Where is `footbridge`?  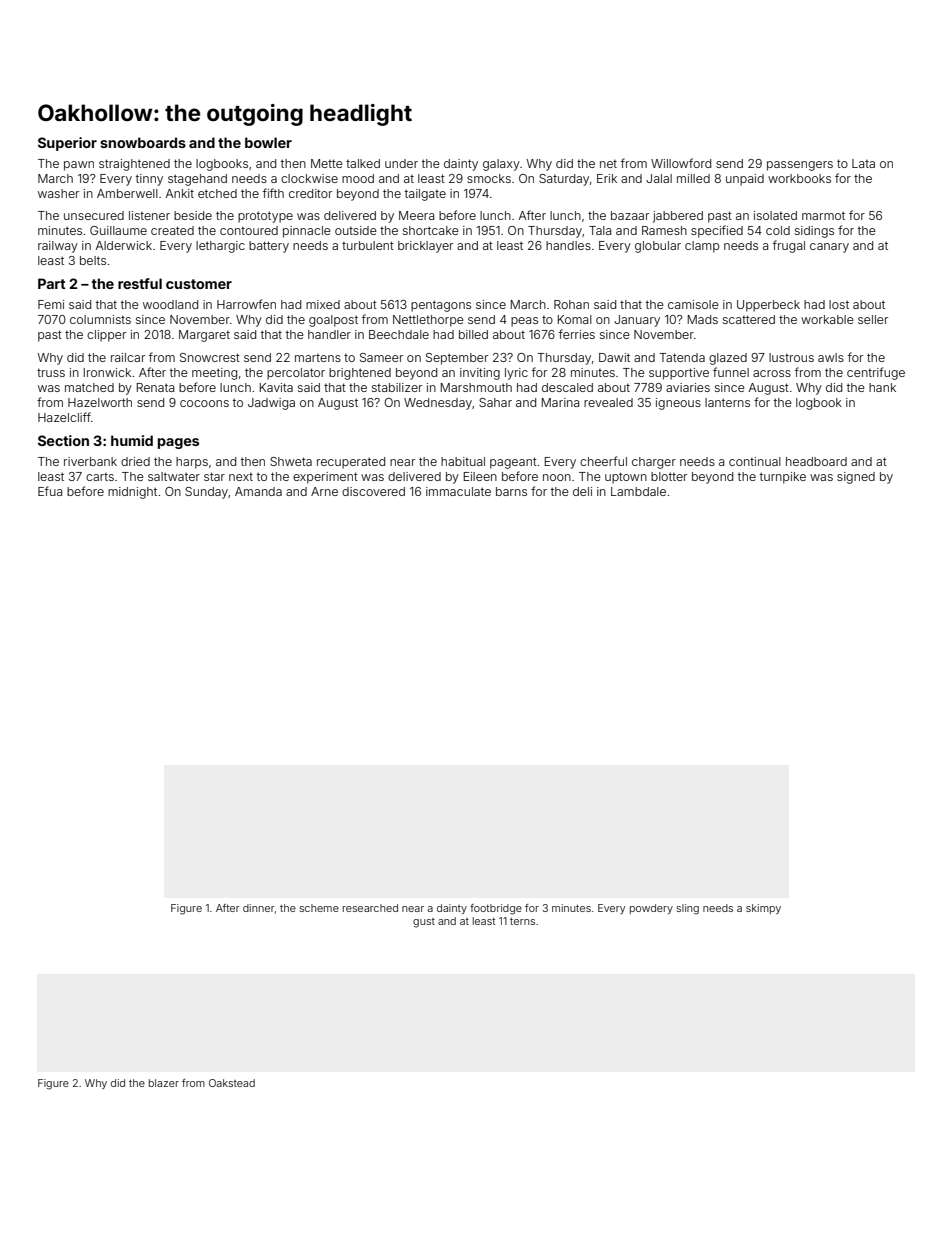
footbridge is located at coordinates (496, 909).
